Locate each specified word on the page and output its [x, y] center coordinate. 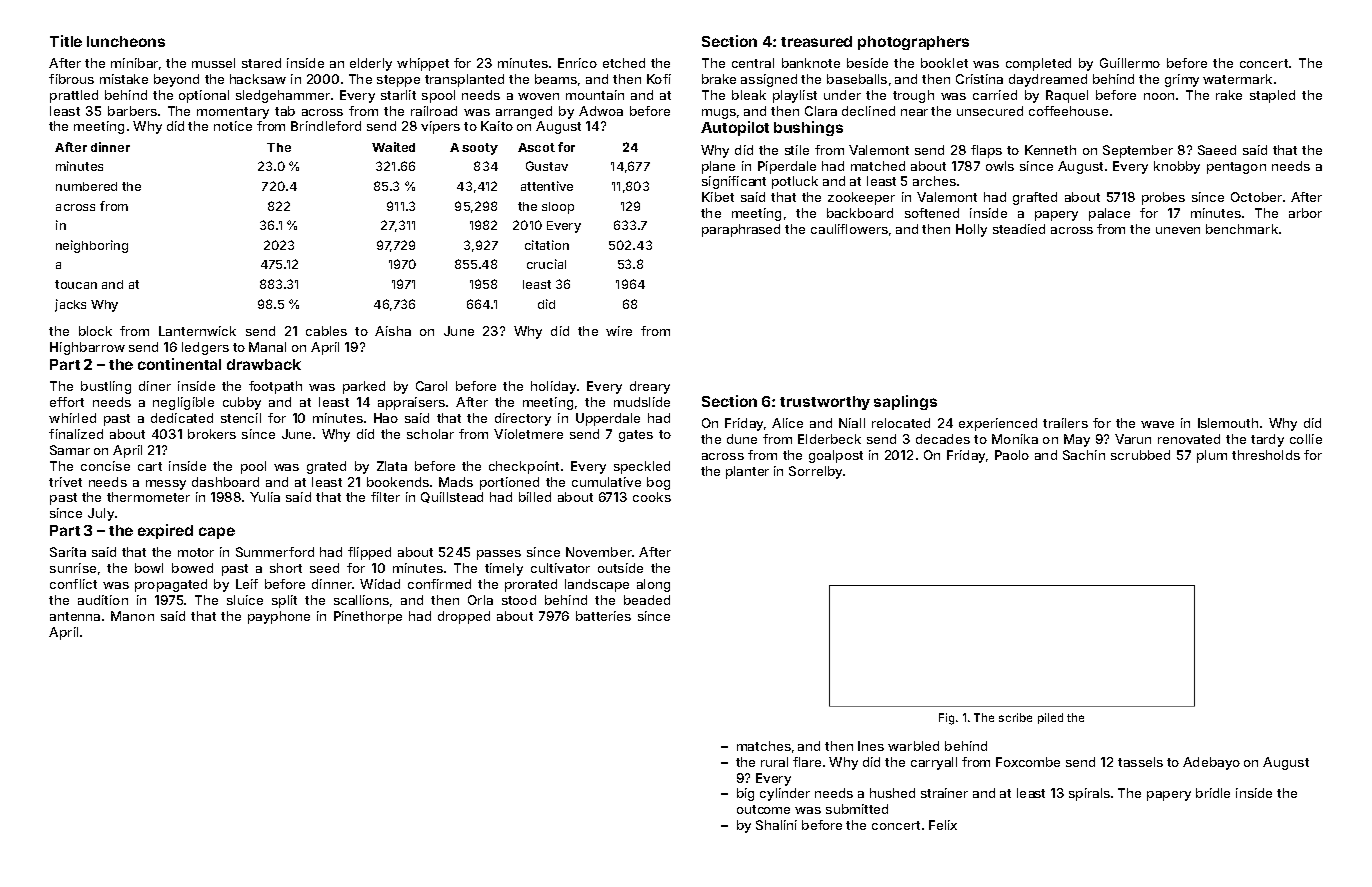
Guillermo [1130, 63]
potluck [795, 182]
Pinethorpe [368, 617]
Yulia [265, 497]
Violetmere [528, 434]
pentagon [1236, 168]
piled [1050, 718]
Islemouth [1228, 423]
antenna [75, 616]
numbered [86, 186]
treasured [816, 41]
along [653, 585]
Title [66, 41]
